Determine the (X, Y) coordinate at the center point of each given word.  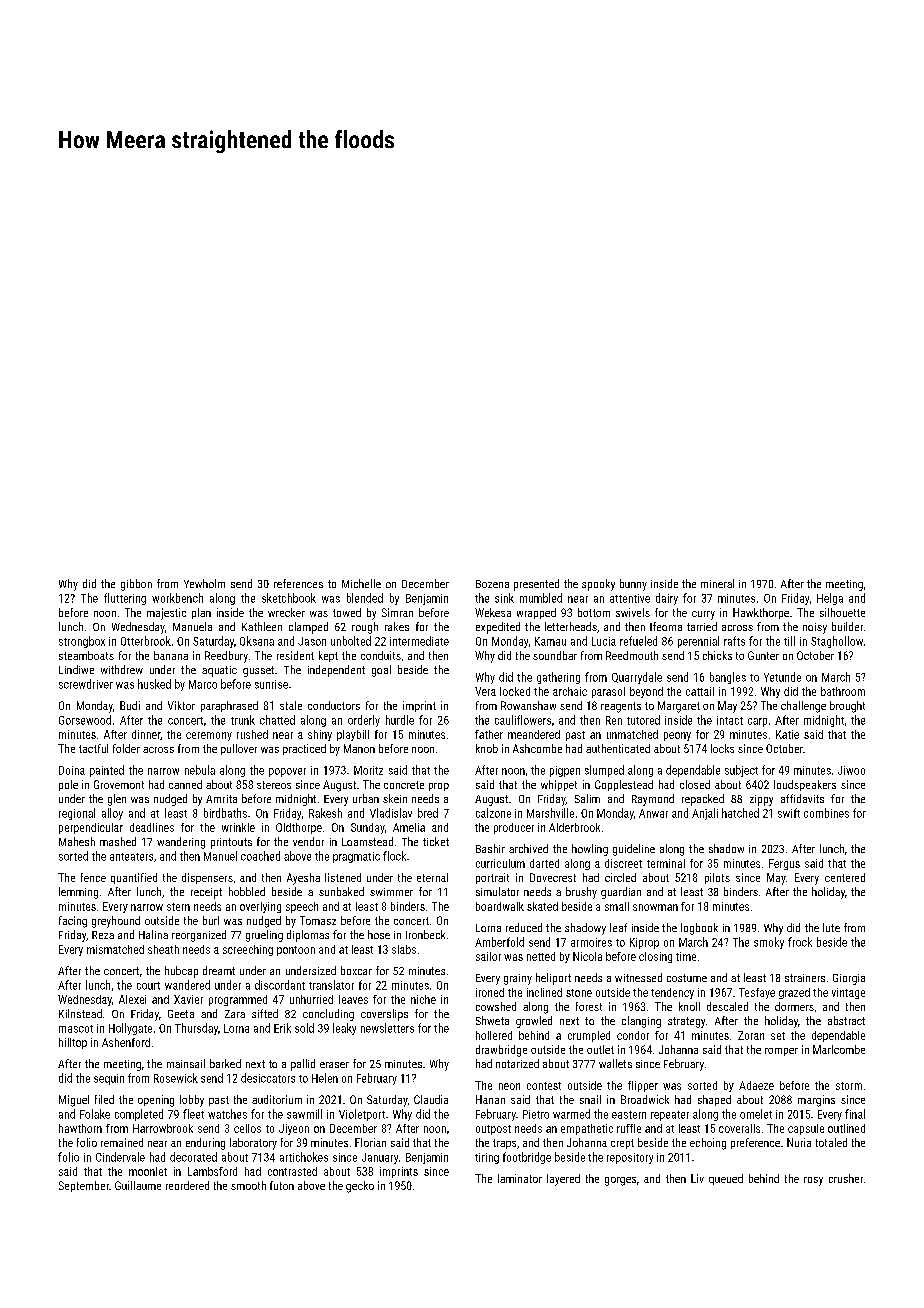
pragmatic (356, 857)
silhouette (842, 612)
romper (781, 1052)
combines (826, 813)
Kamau (550, 641)
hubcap (181, 972)
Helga (830, 599)
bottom (594, 612)
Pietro (536, 1114)
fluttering (125, 599)
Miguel (74, 1101)
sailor (488, 956)
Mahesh (77, 841)
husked (154, 684)
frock (800, 942)
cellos (247, 1128)
